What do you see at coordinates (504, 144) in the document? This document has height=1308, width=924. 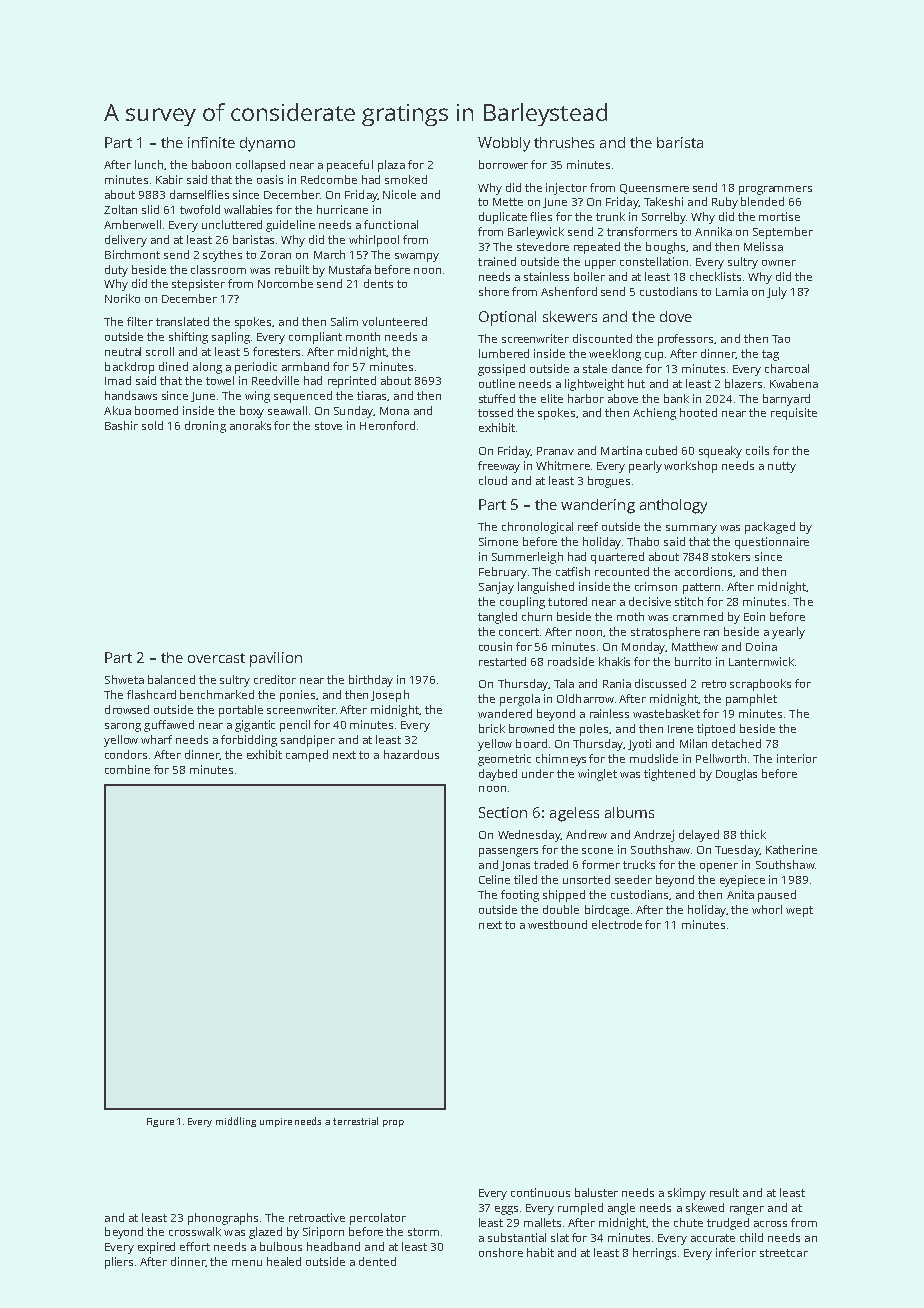 I see `Wobbly` at bounding box center [504, 144].
